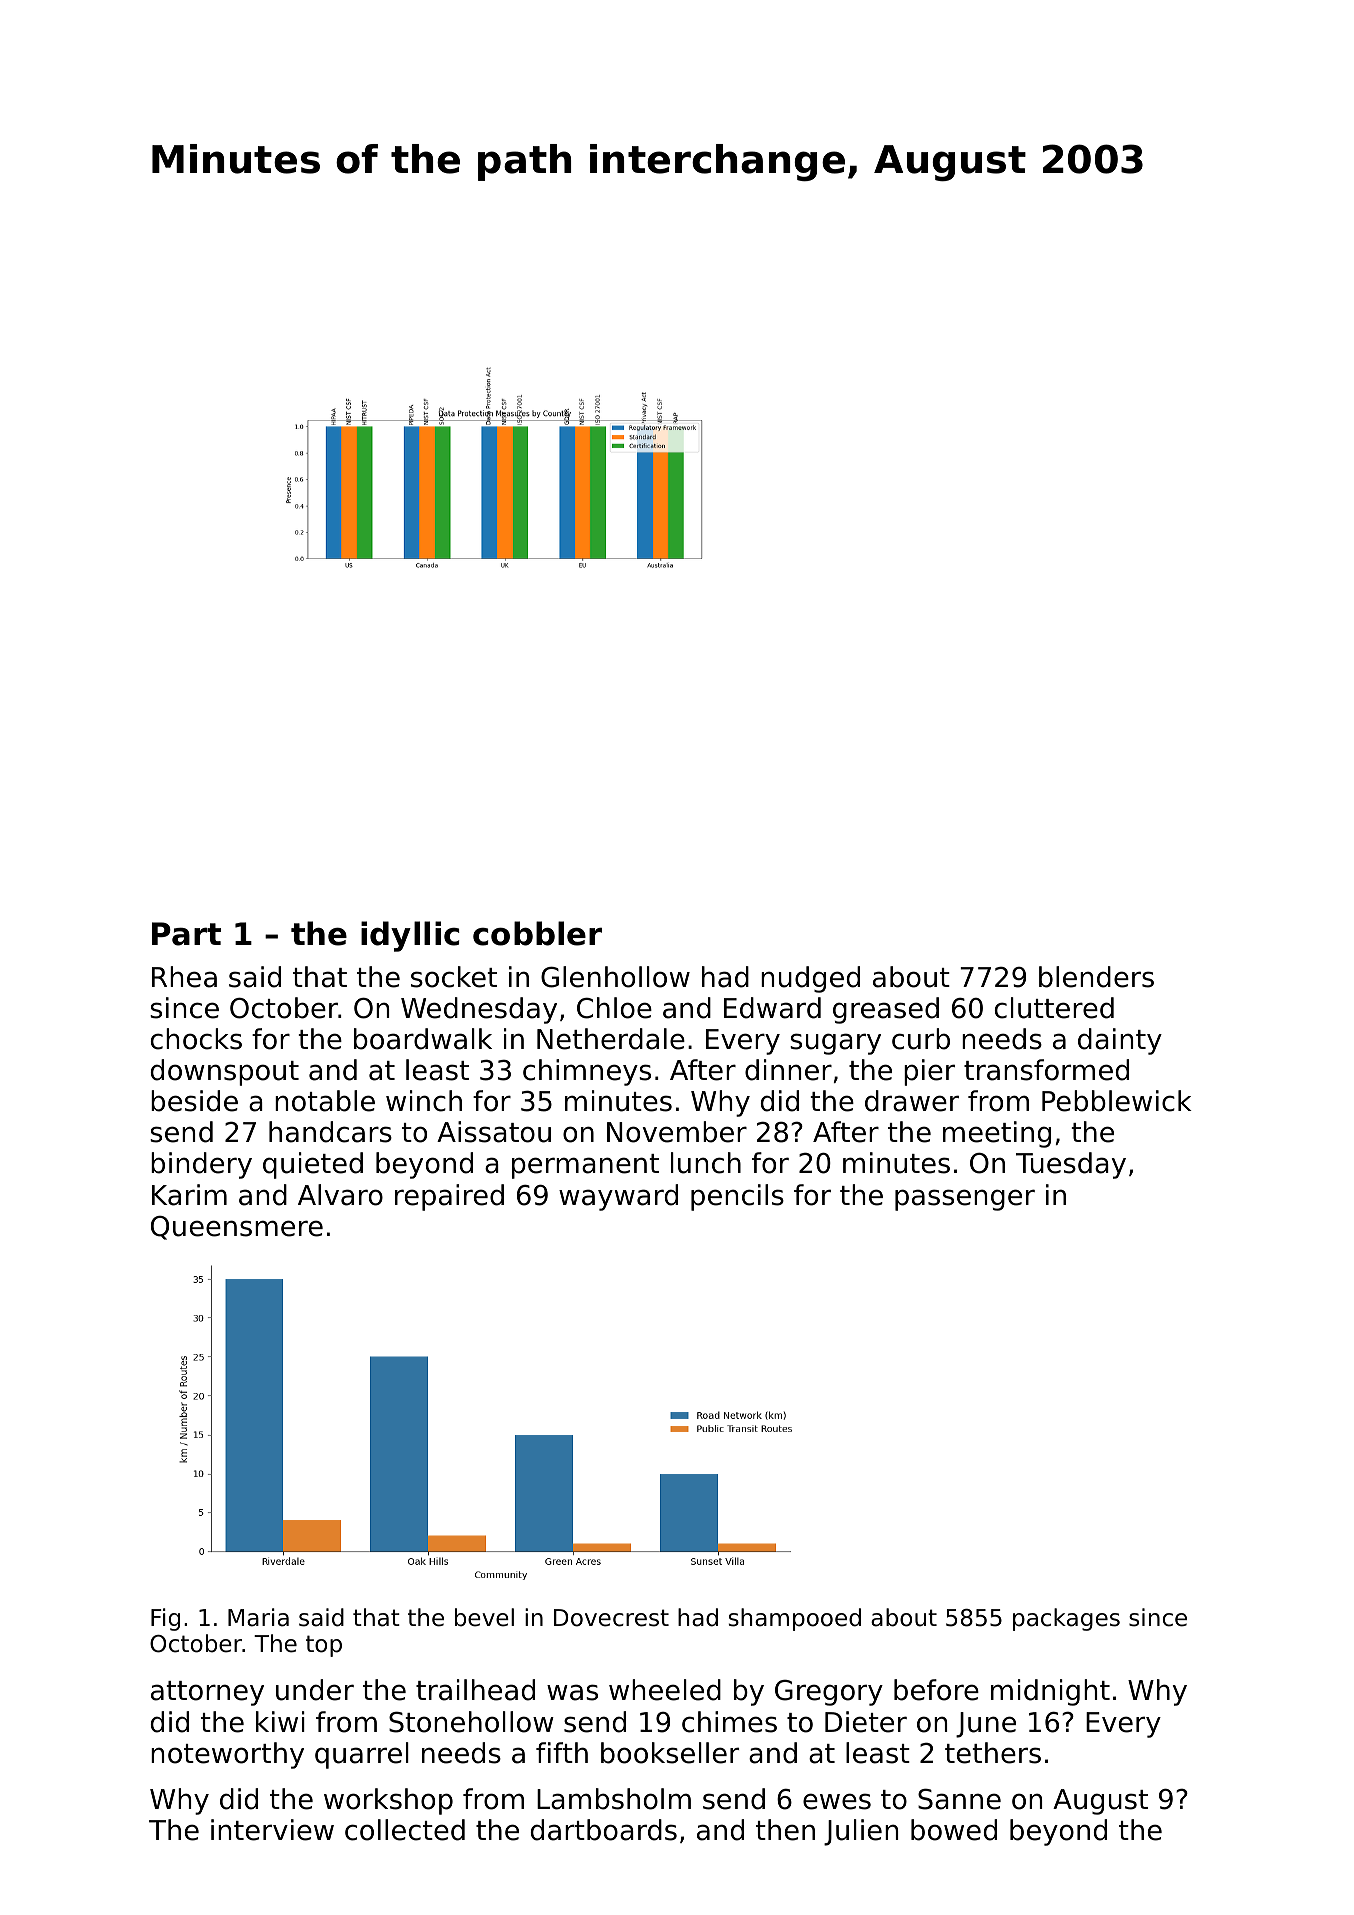  Describe the element at coordinates (795, 1619) in the image. I see `shampooed` at that location.
